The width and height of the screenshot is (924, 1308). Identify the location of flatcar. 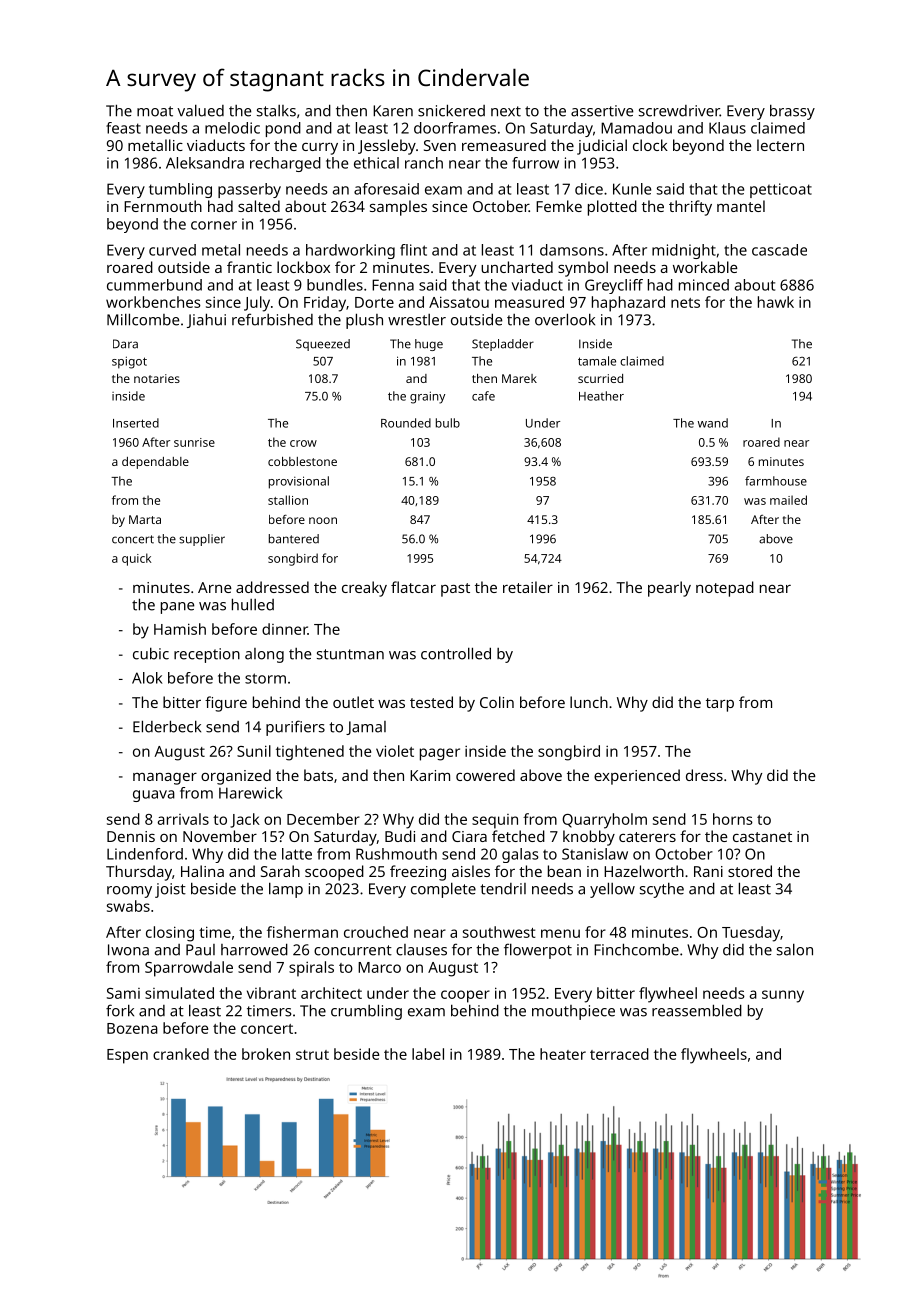
(413, 587).
